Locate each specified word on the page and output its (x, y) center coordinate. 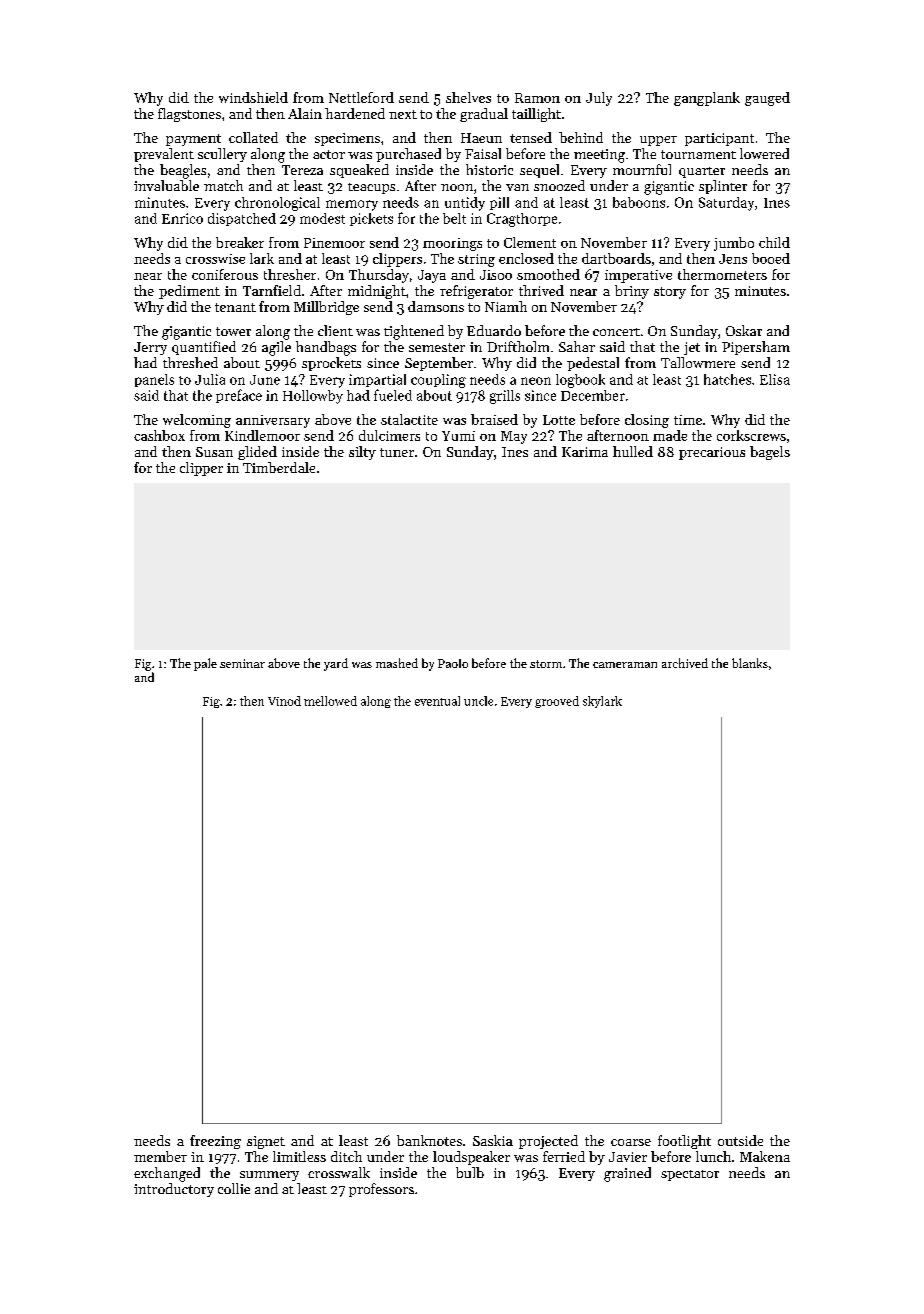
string (476, 260)
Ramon (537, 98)
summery (269, 1176)
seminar (242, 663)
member (160, 1156)
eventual (437, 701)
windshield (253, 97)
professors (381, 1190)
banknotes (429, 1140)
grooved (557, 702)
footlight (684, 1142)
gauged (767, 99)
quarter (702, 172)
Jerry (150, 348)
